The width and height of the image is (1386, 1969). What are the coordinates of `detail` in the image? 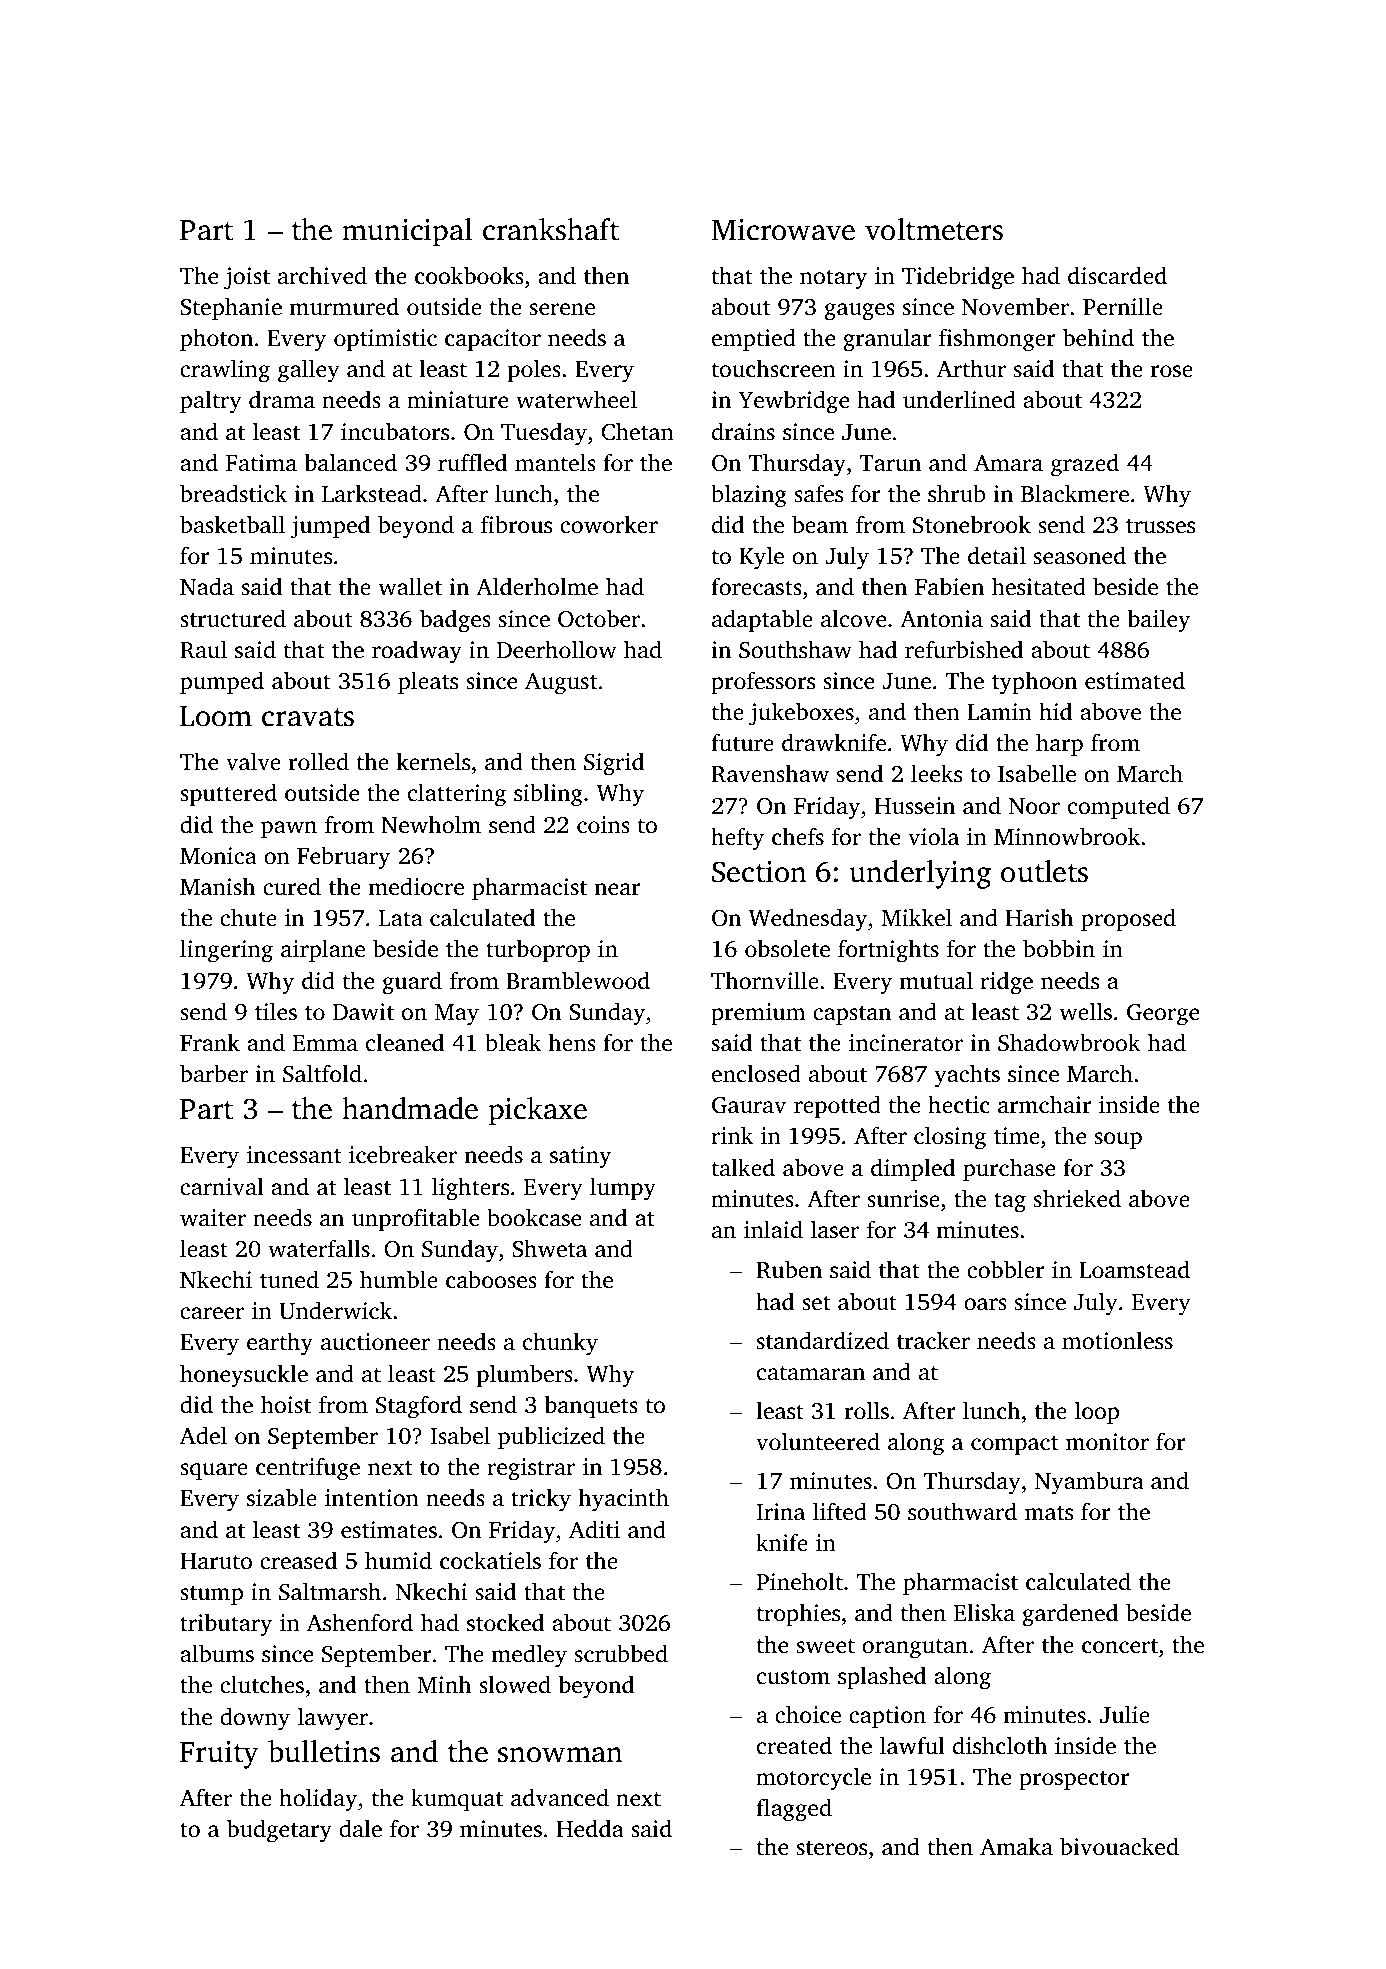 It's located at (997, 555).
